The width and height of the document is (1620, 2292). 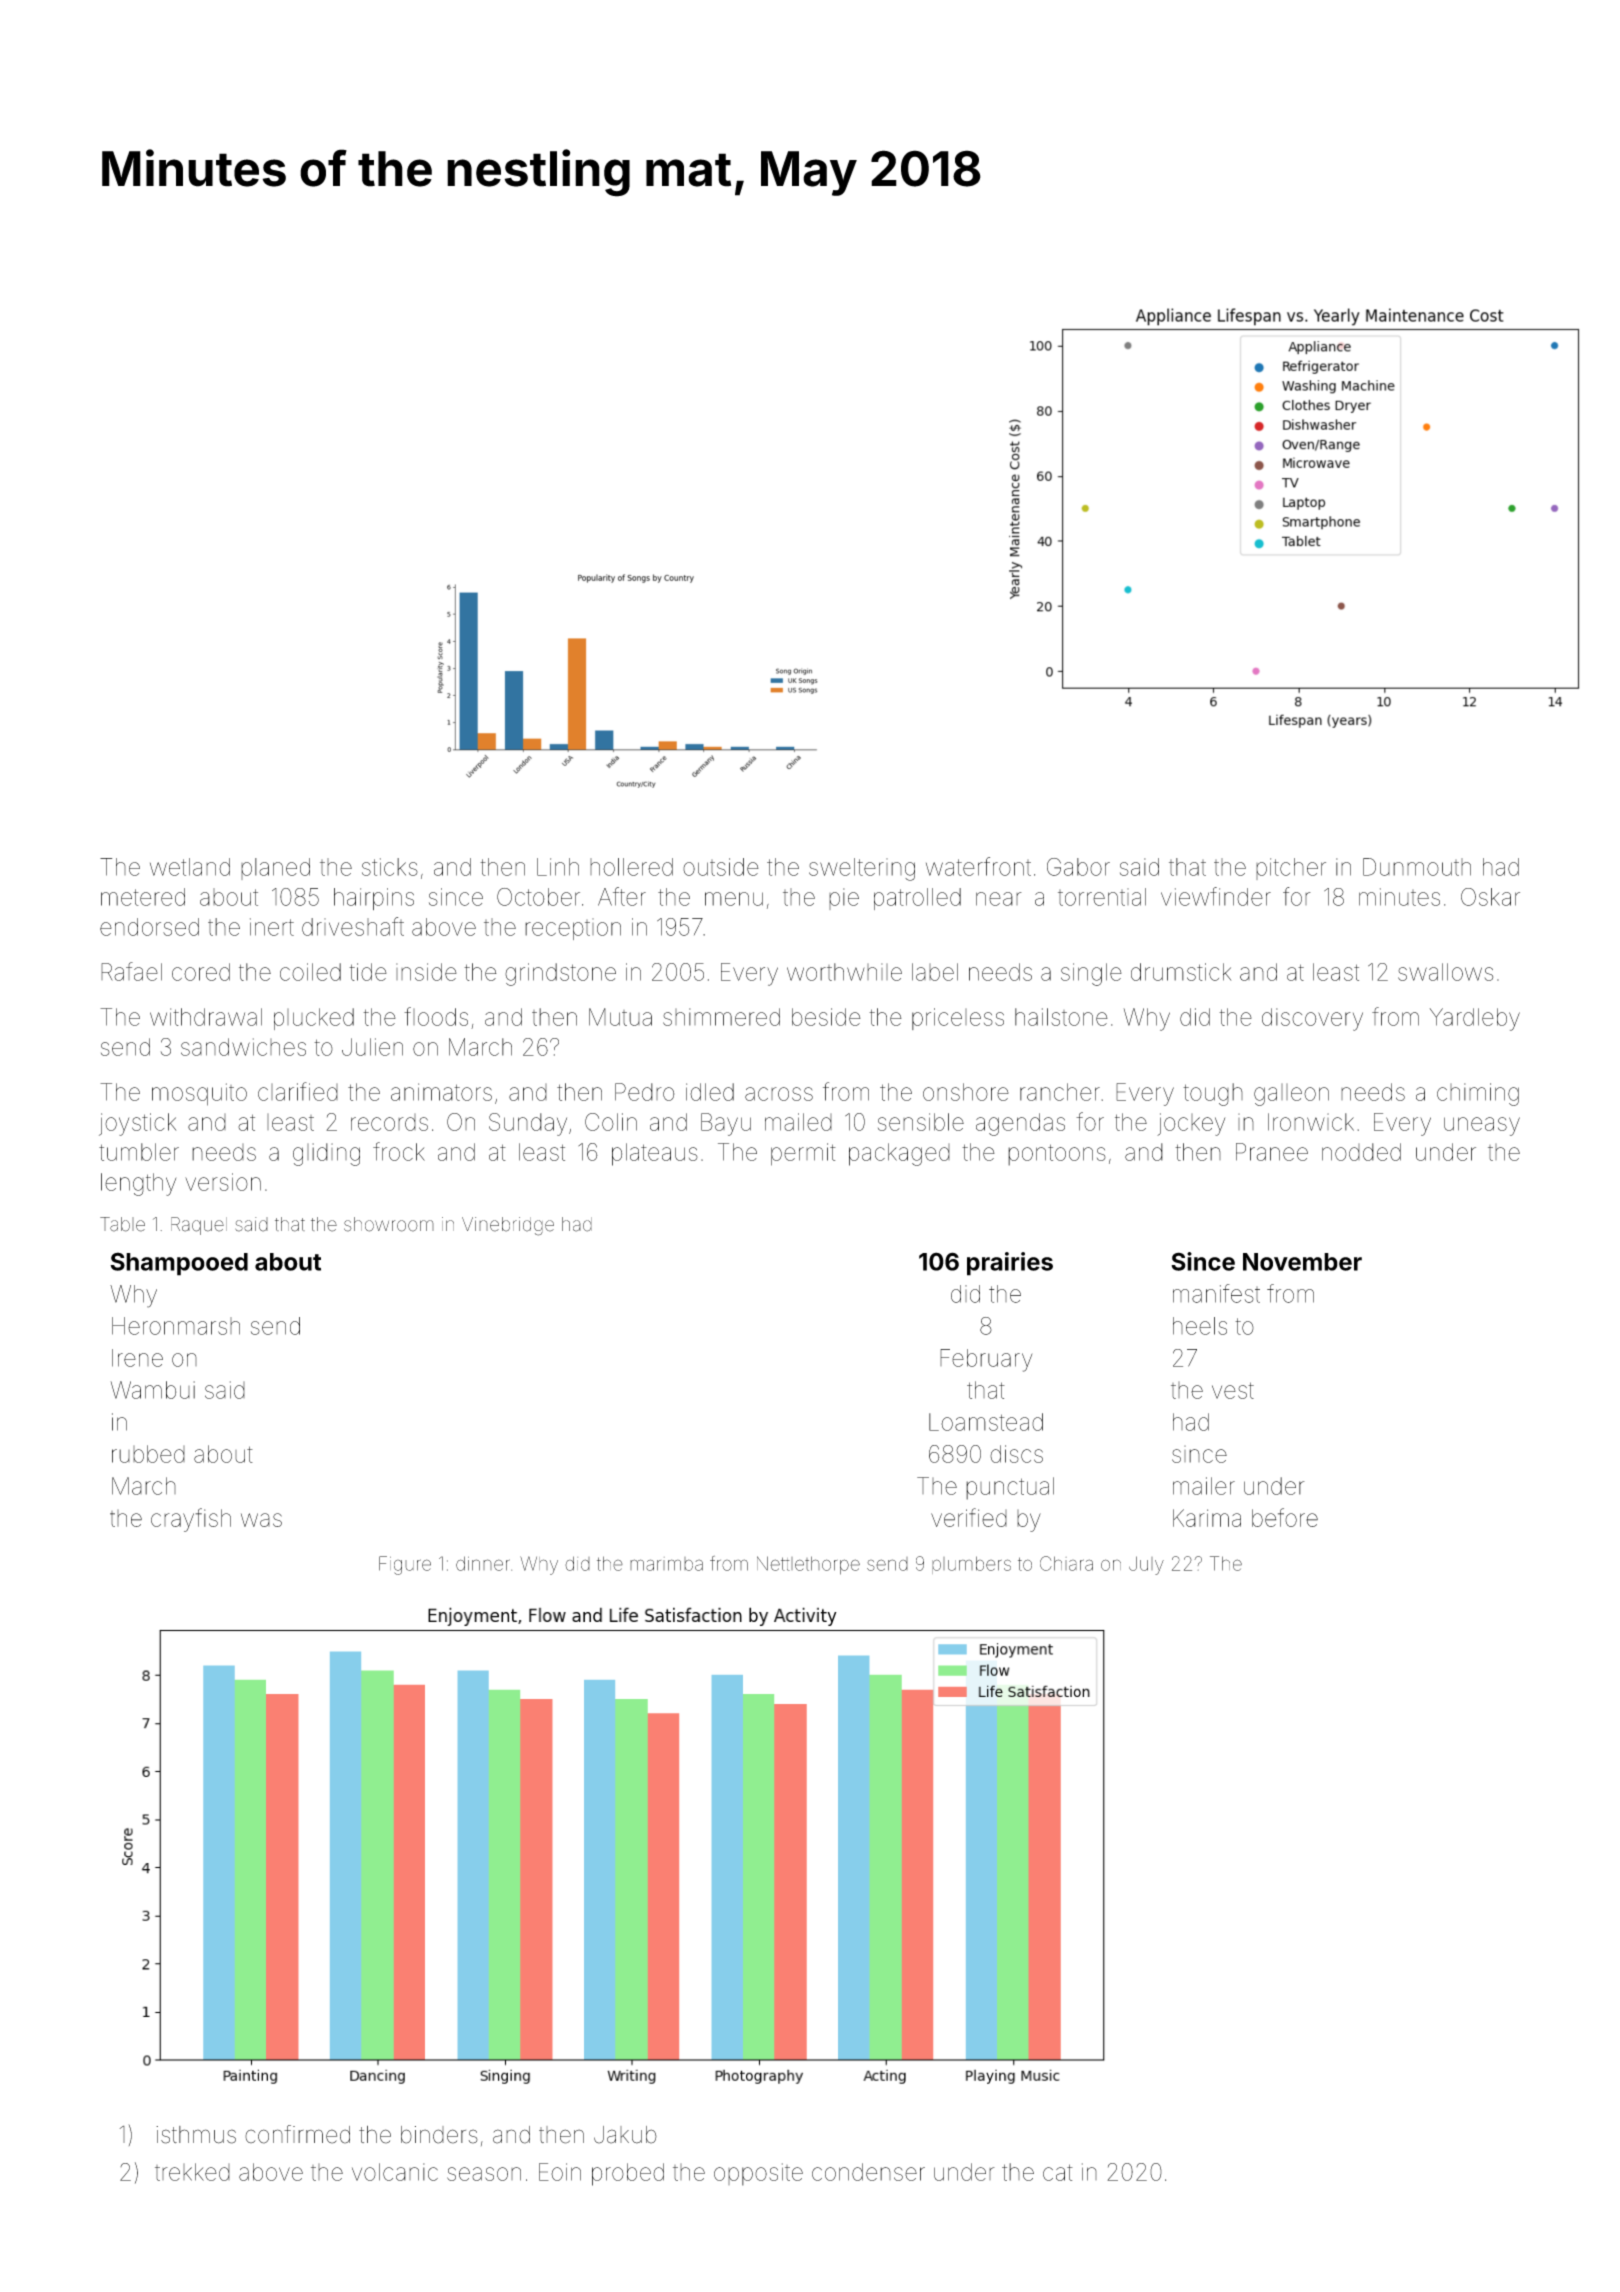 What do you see at coordinates (439, 2135) in the document?
I see `binders` at bounding box center [439, 2135].
